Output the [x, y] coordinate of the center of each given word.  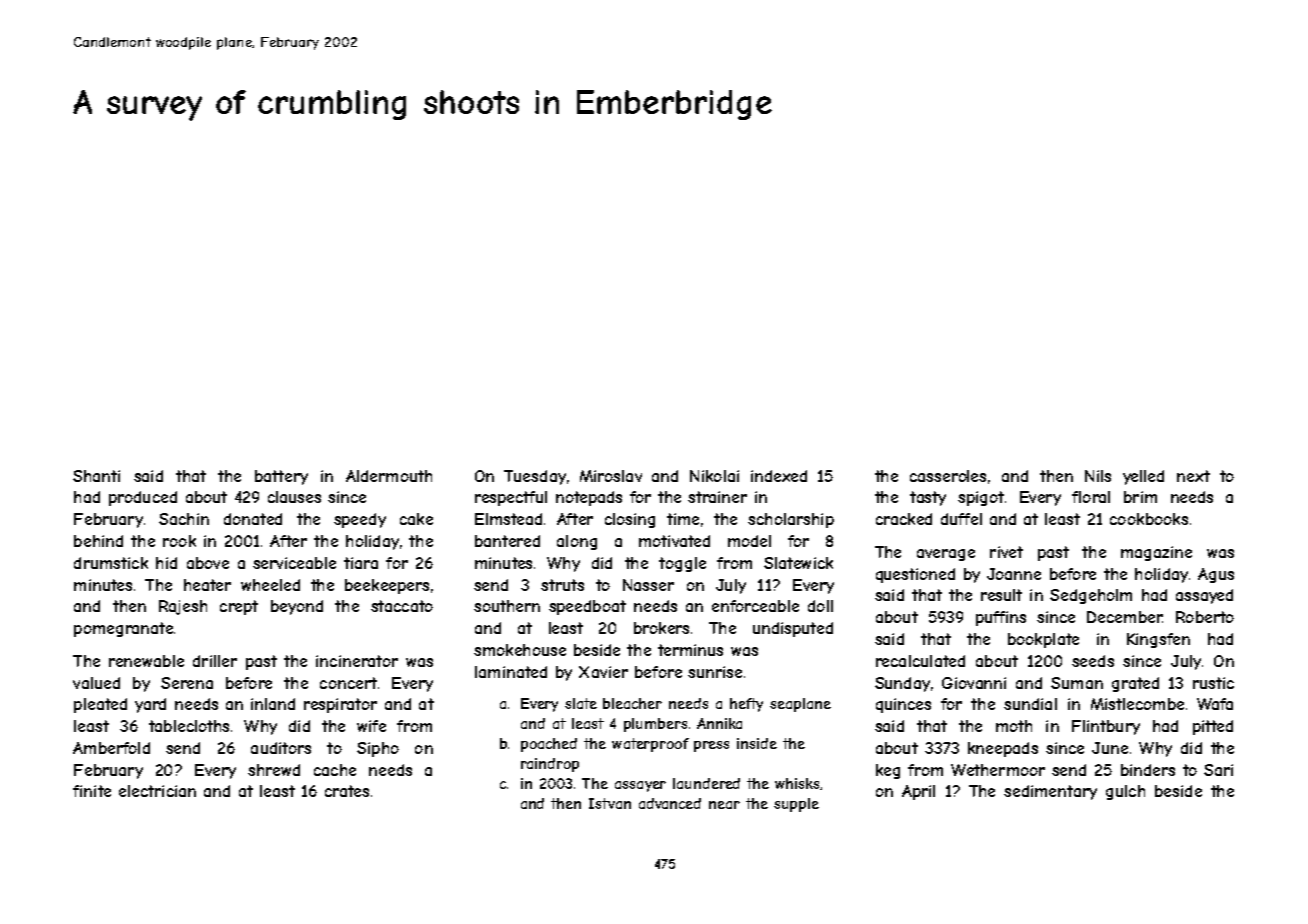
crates [347, 791]
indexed [779, 476]
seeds [1093, 661]
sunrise [715, 672]
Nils [1098, 476]
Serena [187, 683]
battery [281, 477]
